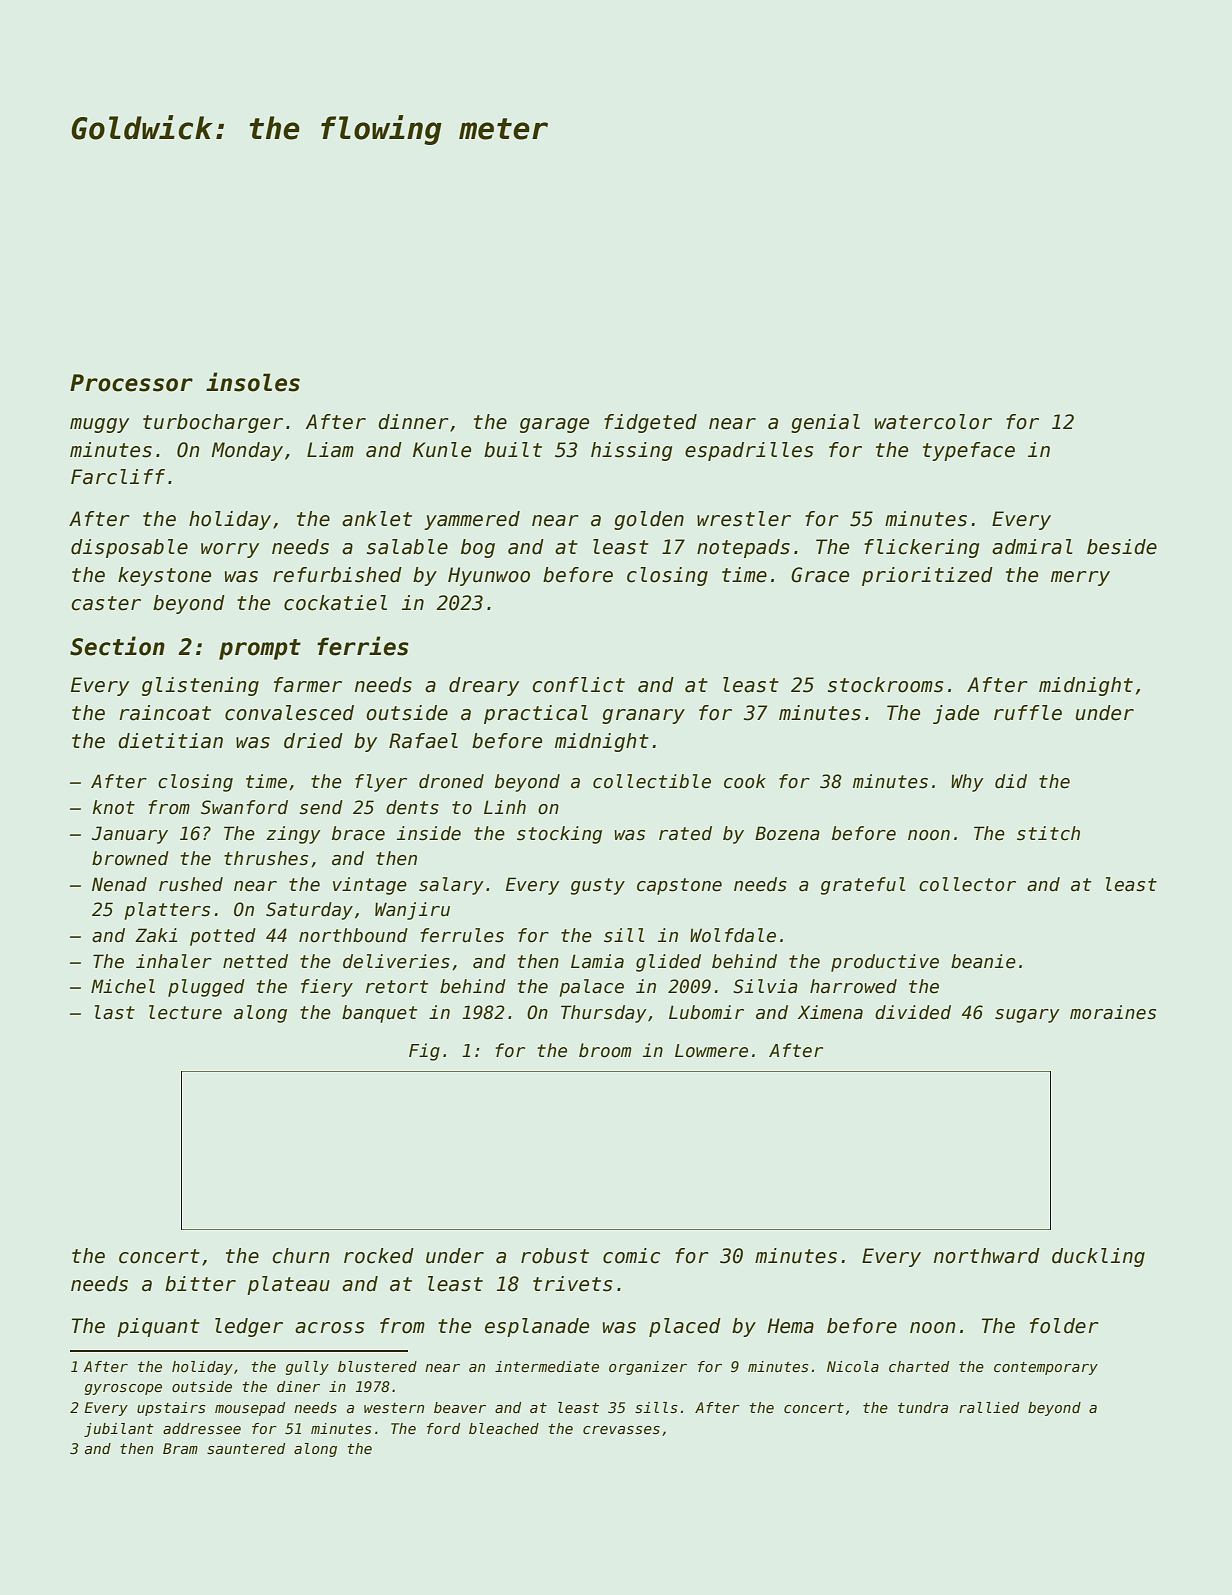  What do you see at coordinates (260, 649) in the screenshot?
I see `prompt` at bounding box center [260, 649].
